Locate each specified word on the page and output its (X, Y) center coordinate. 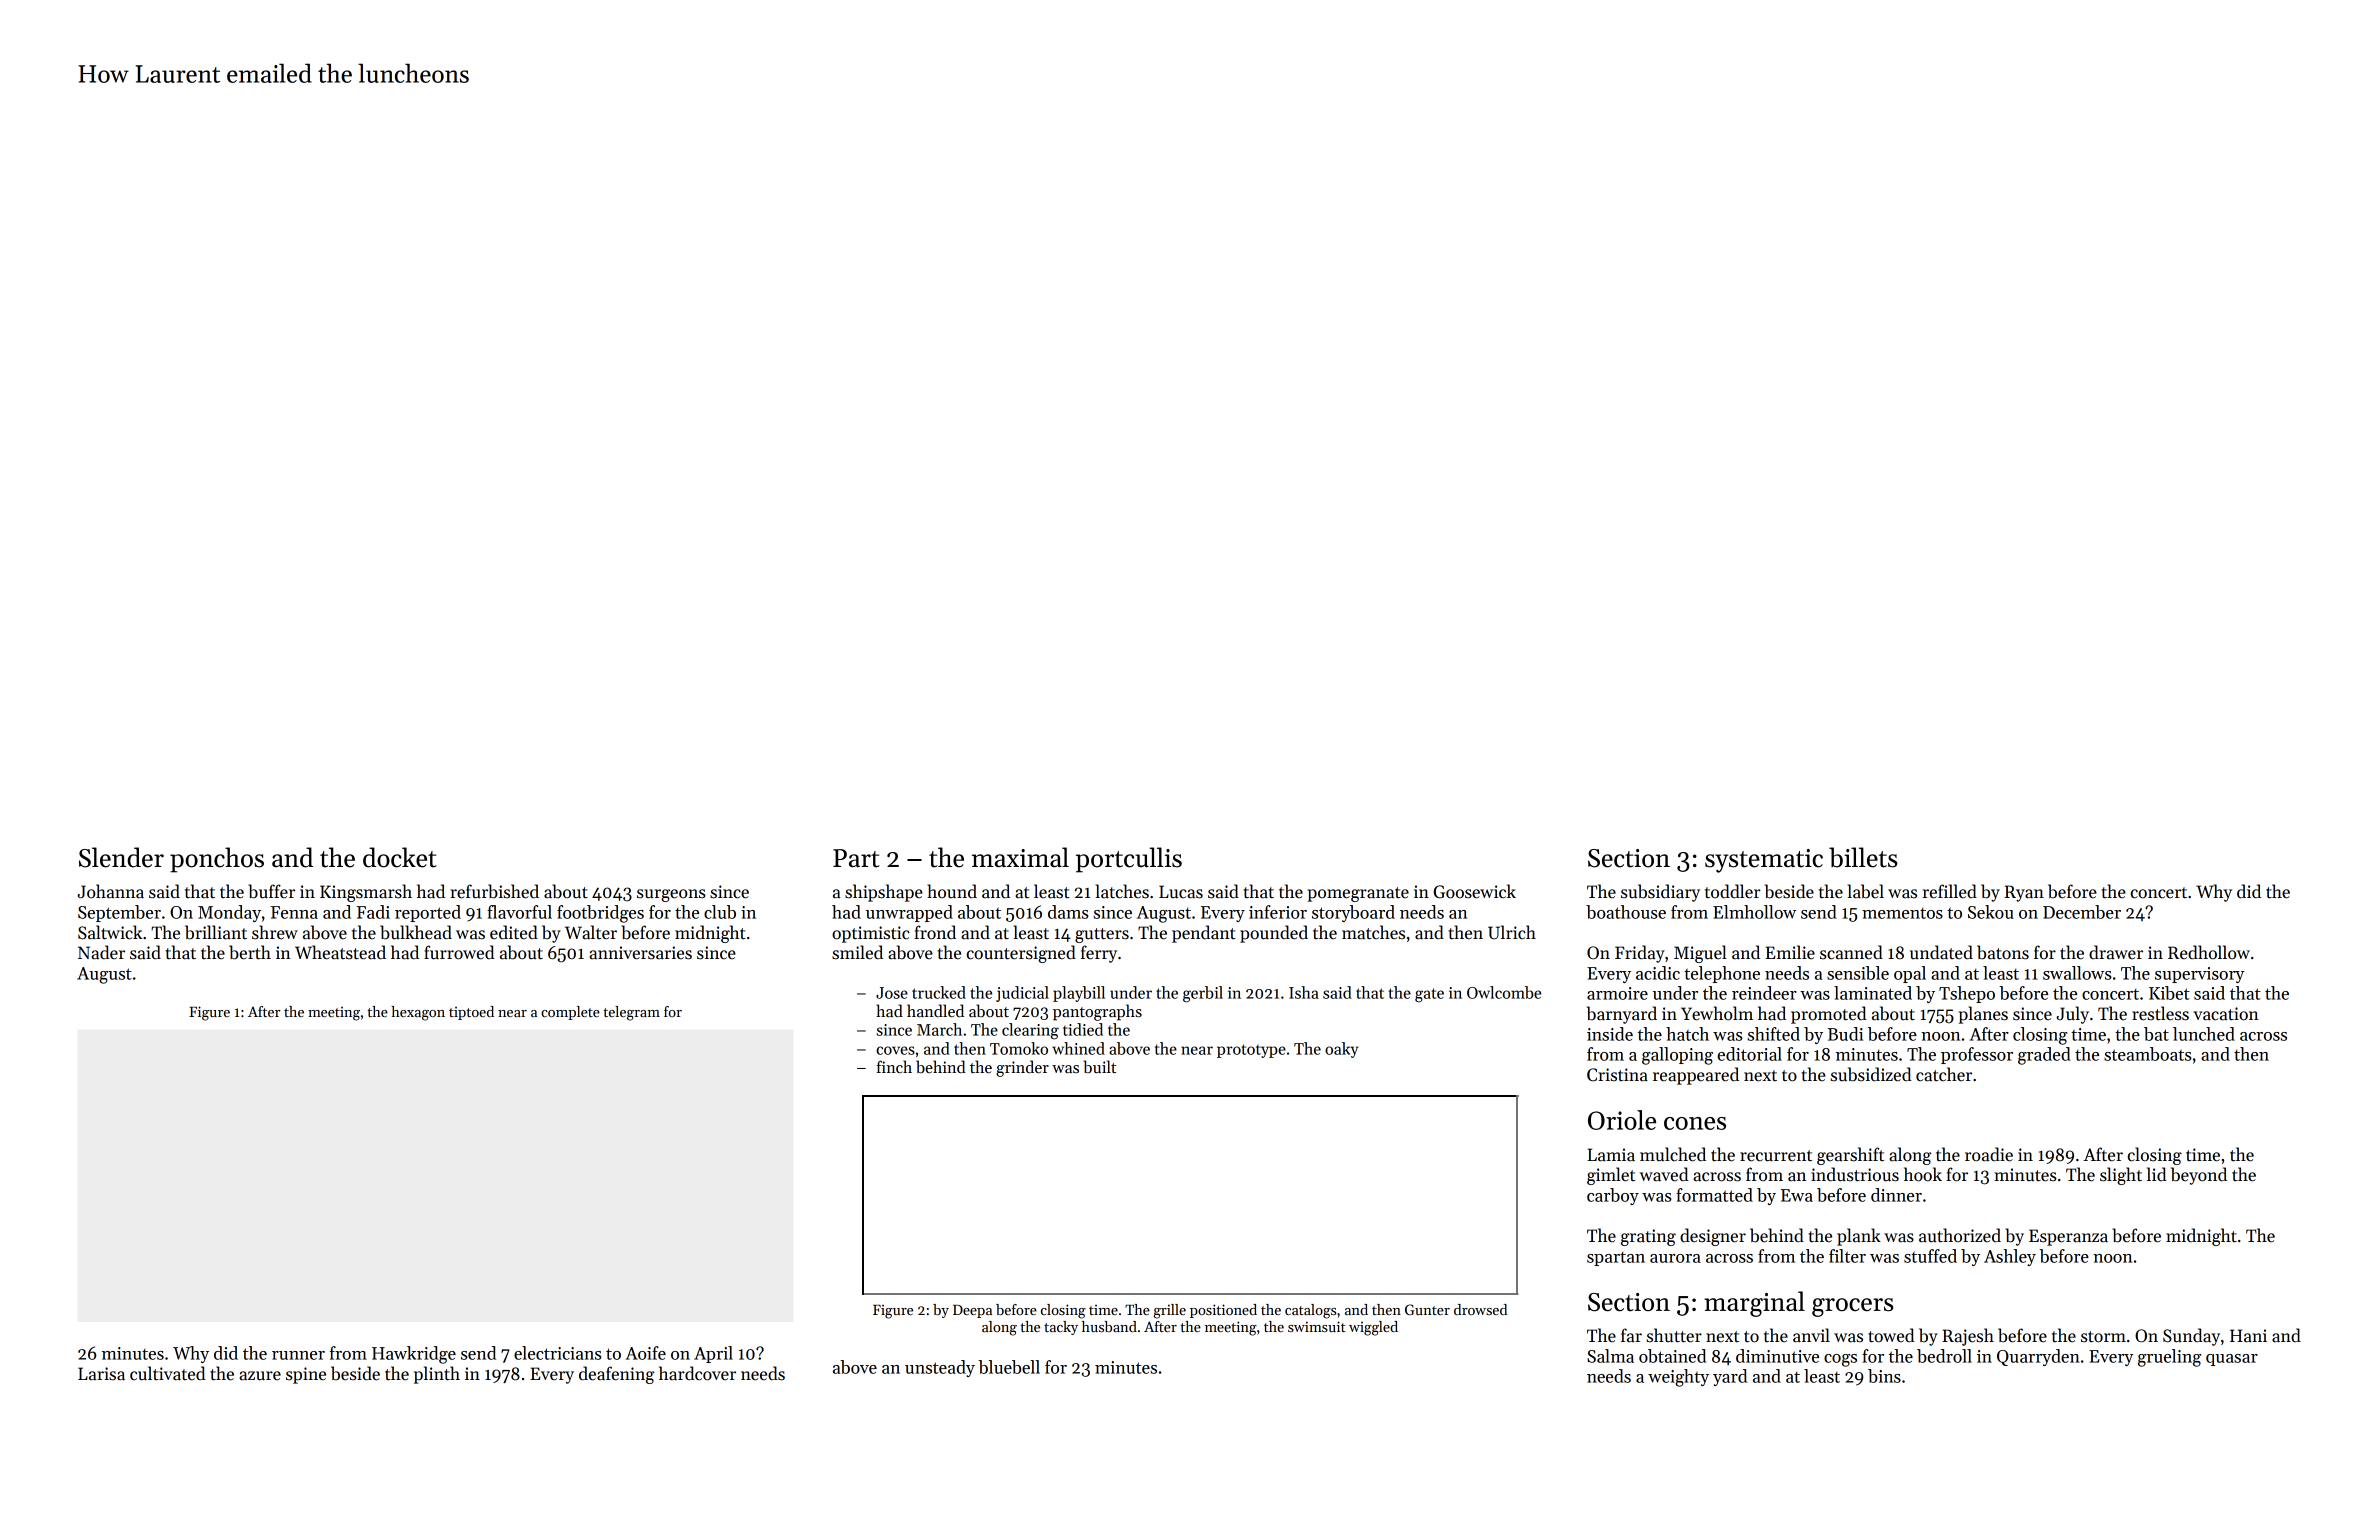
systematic (1764, 861)
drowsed (1480, 1309)
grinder (1022, 1068)
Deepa (972, 1311)
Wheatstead (340, 952)
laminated (1873, 993)
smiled (857, 952)
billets (1863, 857)
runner (298, 1355)
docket (400, 857)
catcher (1944, 1074)
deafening (617, 1375)
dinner (1896, 1195)
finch (894, 1066)
